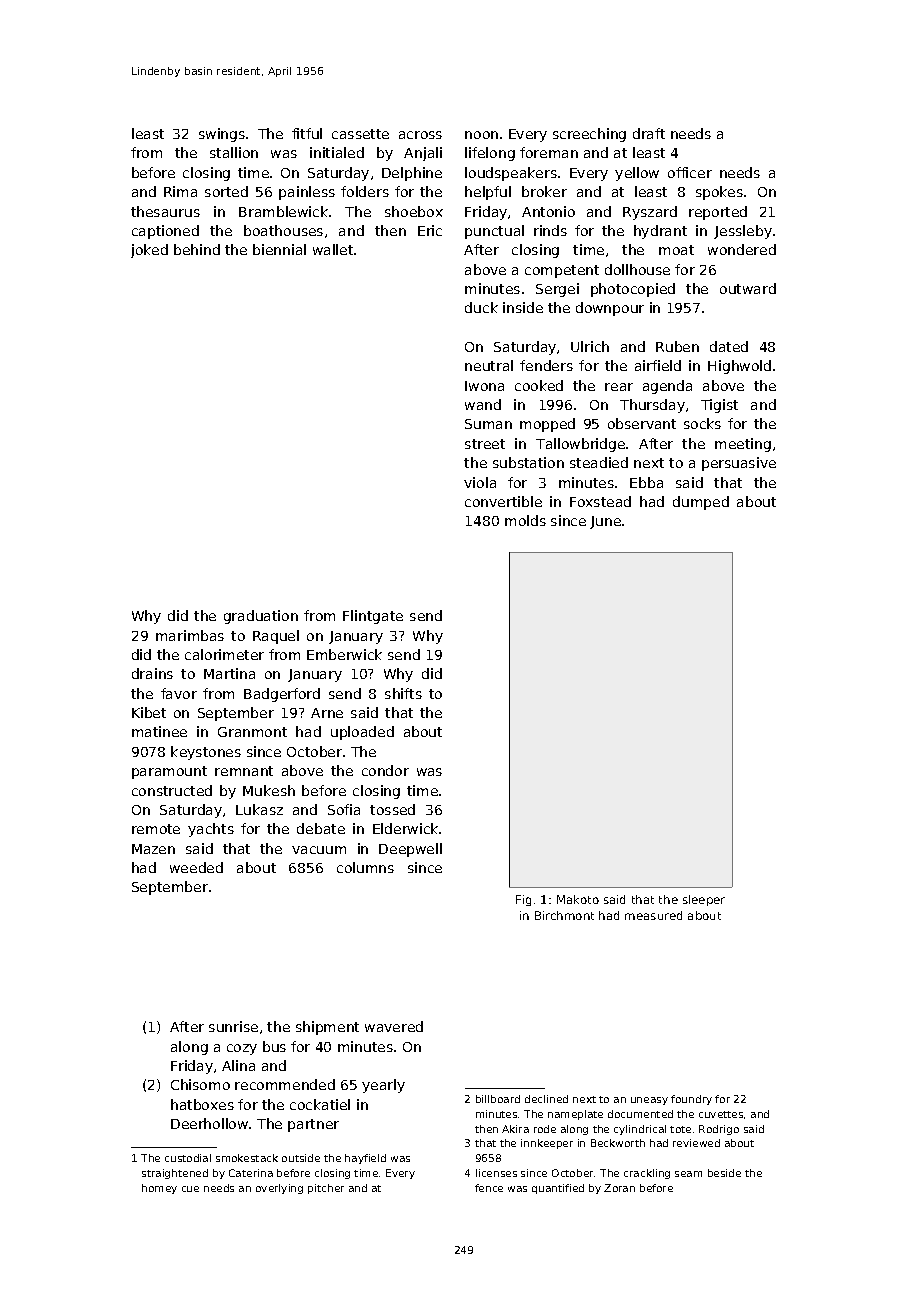 Image resolution: width=908 pixels, height=1316 pixels. I want to click on Makoto, so click(578, 899).
